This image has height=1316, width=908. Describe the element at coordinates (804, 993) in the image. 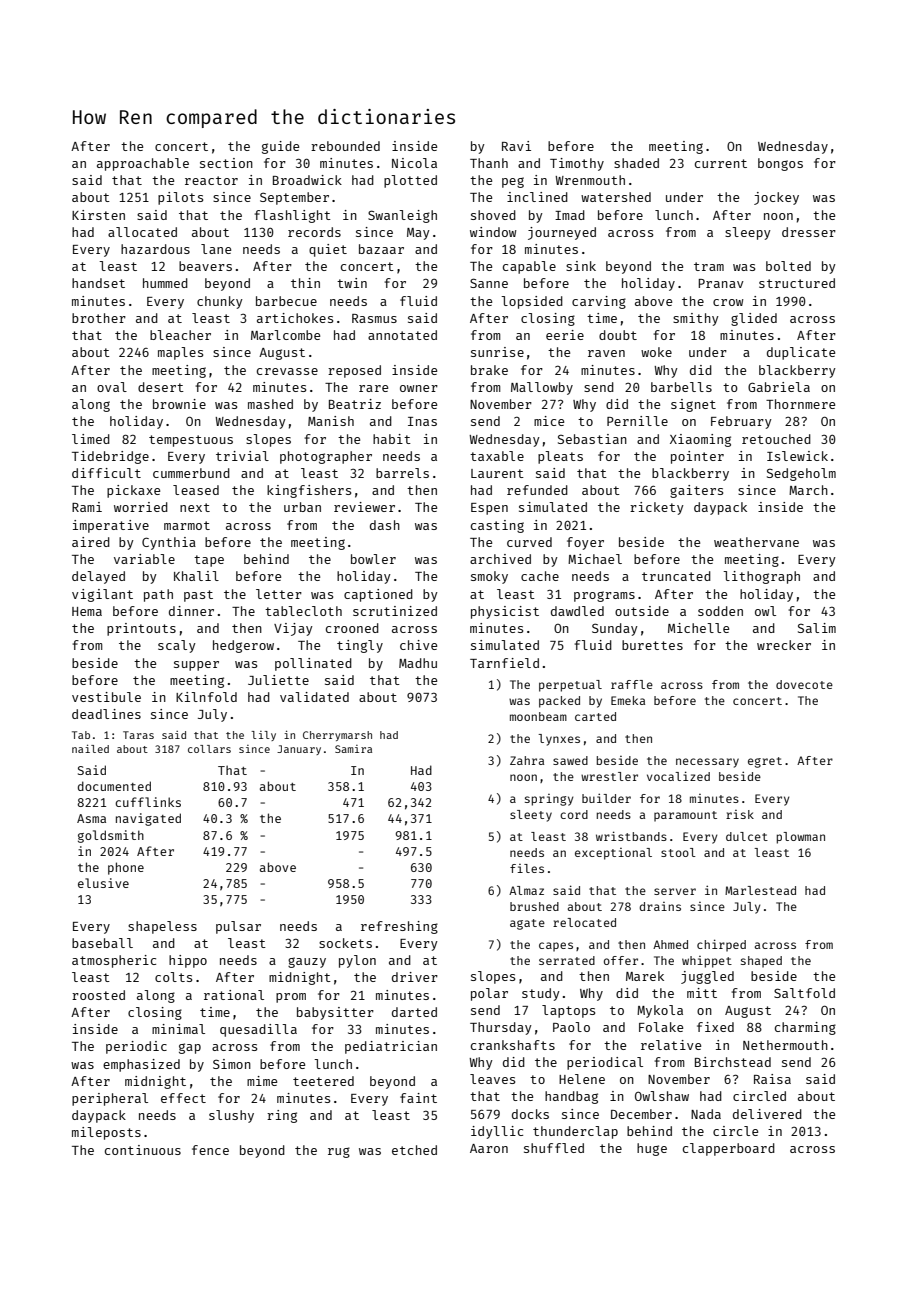

I see `Saltfold` at that location.
